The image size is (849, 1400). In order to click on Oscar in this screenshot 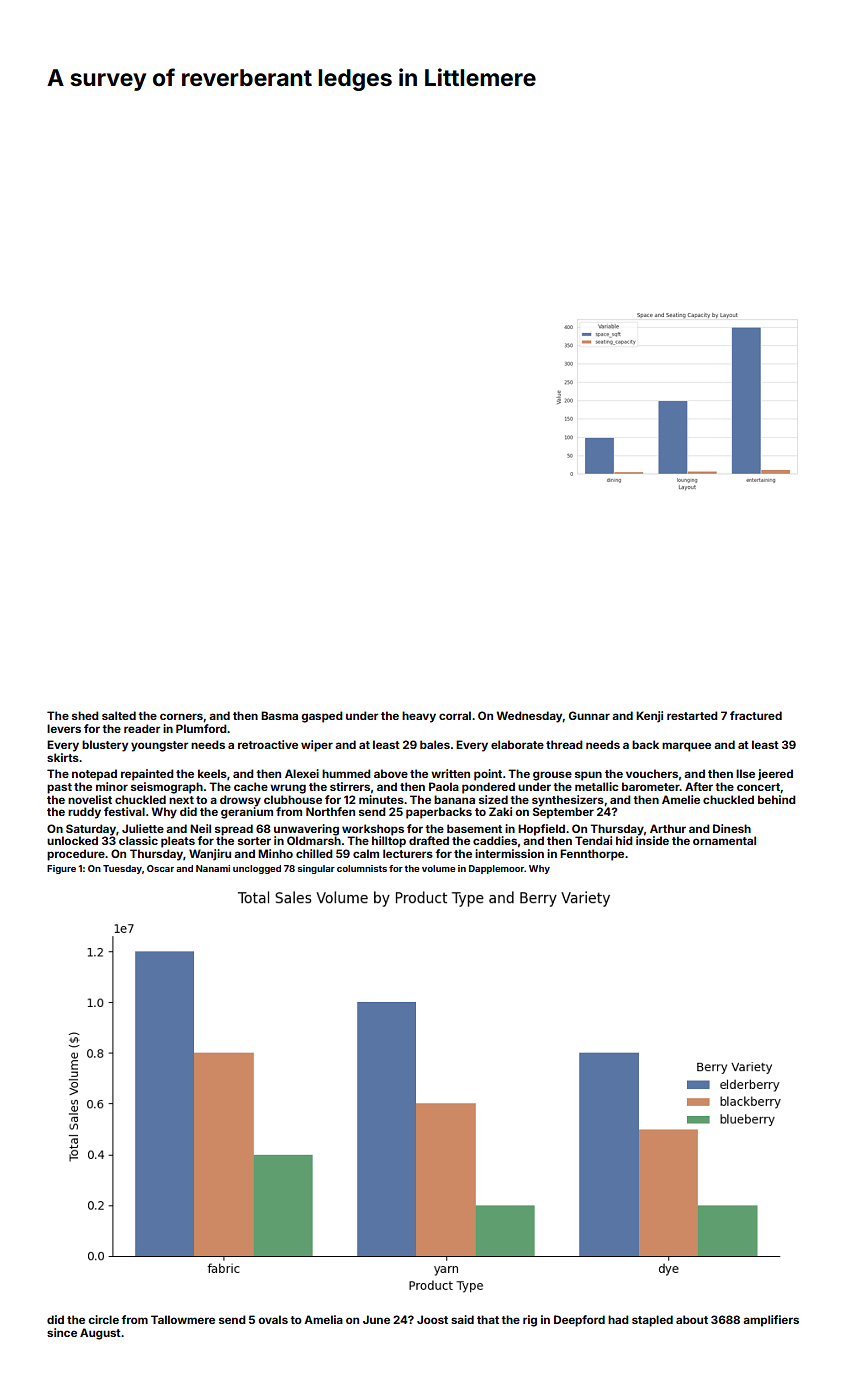, I will do `click(160, 868)`.
